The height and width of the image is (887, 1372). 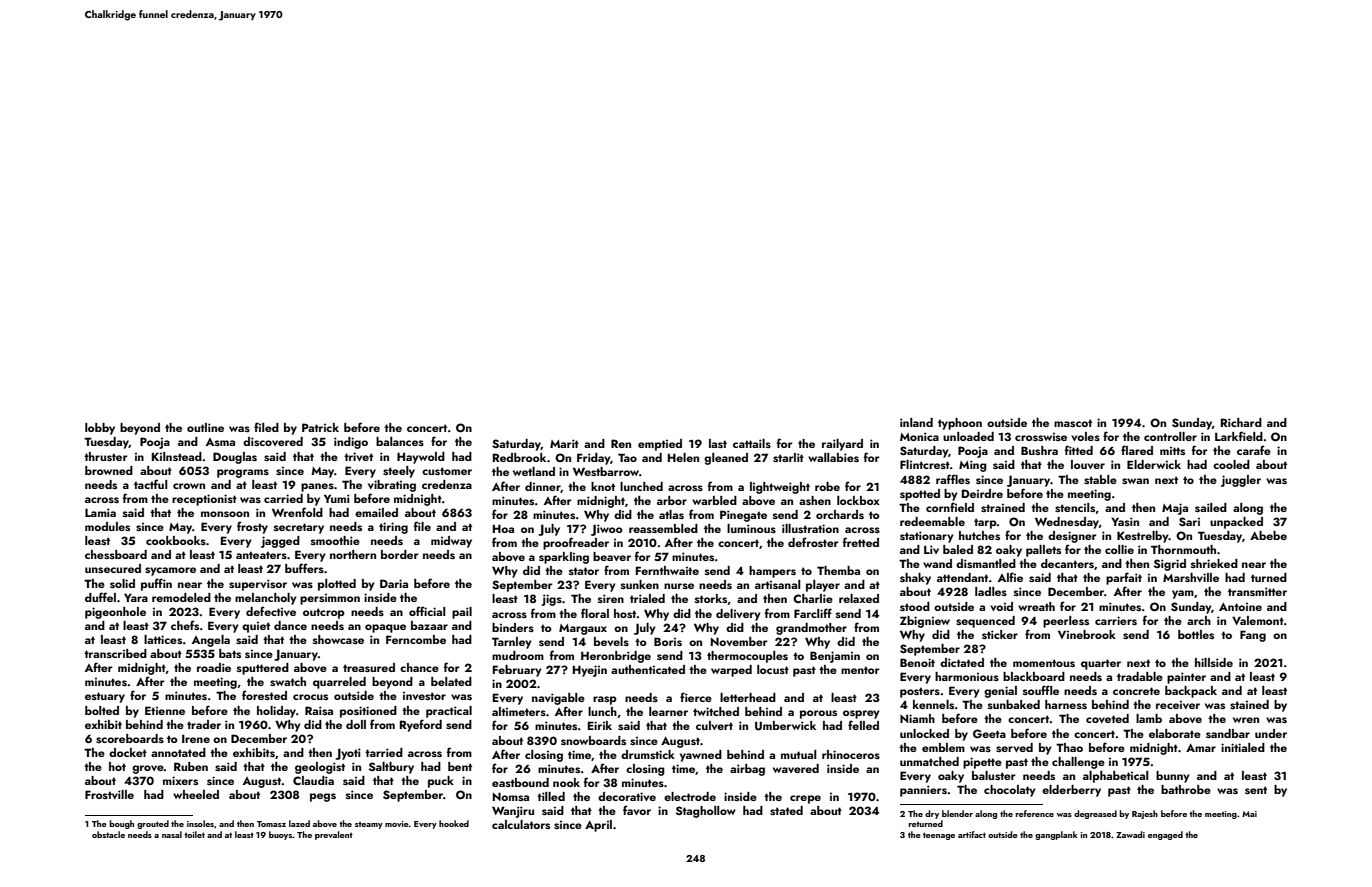 What do you see at coordinates (1043, 551) in the image?
I see `pallets` at bounding box center [1043, 551].
